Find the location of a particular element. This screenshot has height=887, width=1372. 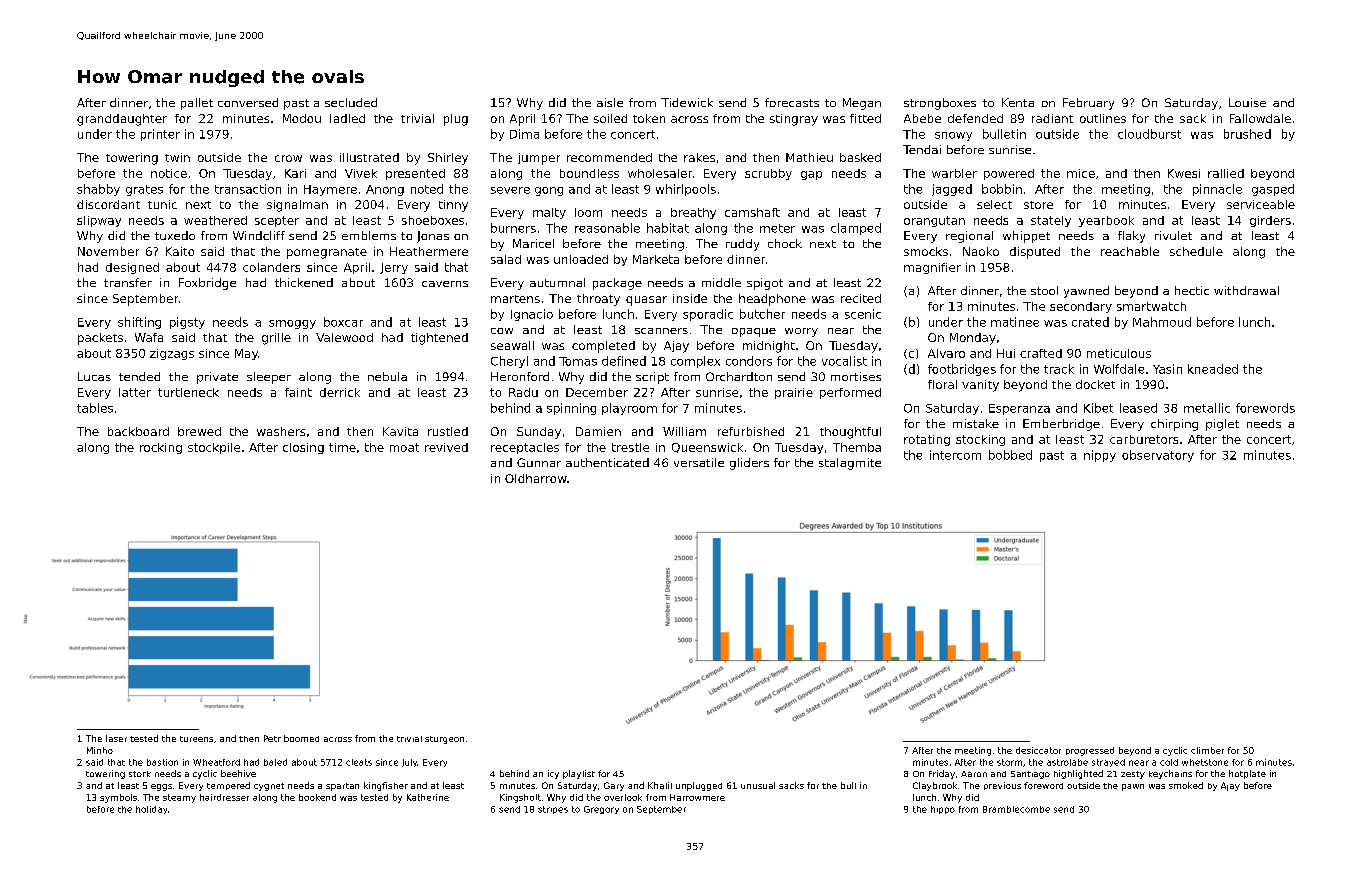

pallet is located at coordinates (197, 104).
